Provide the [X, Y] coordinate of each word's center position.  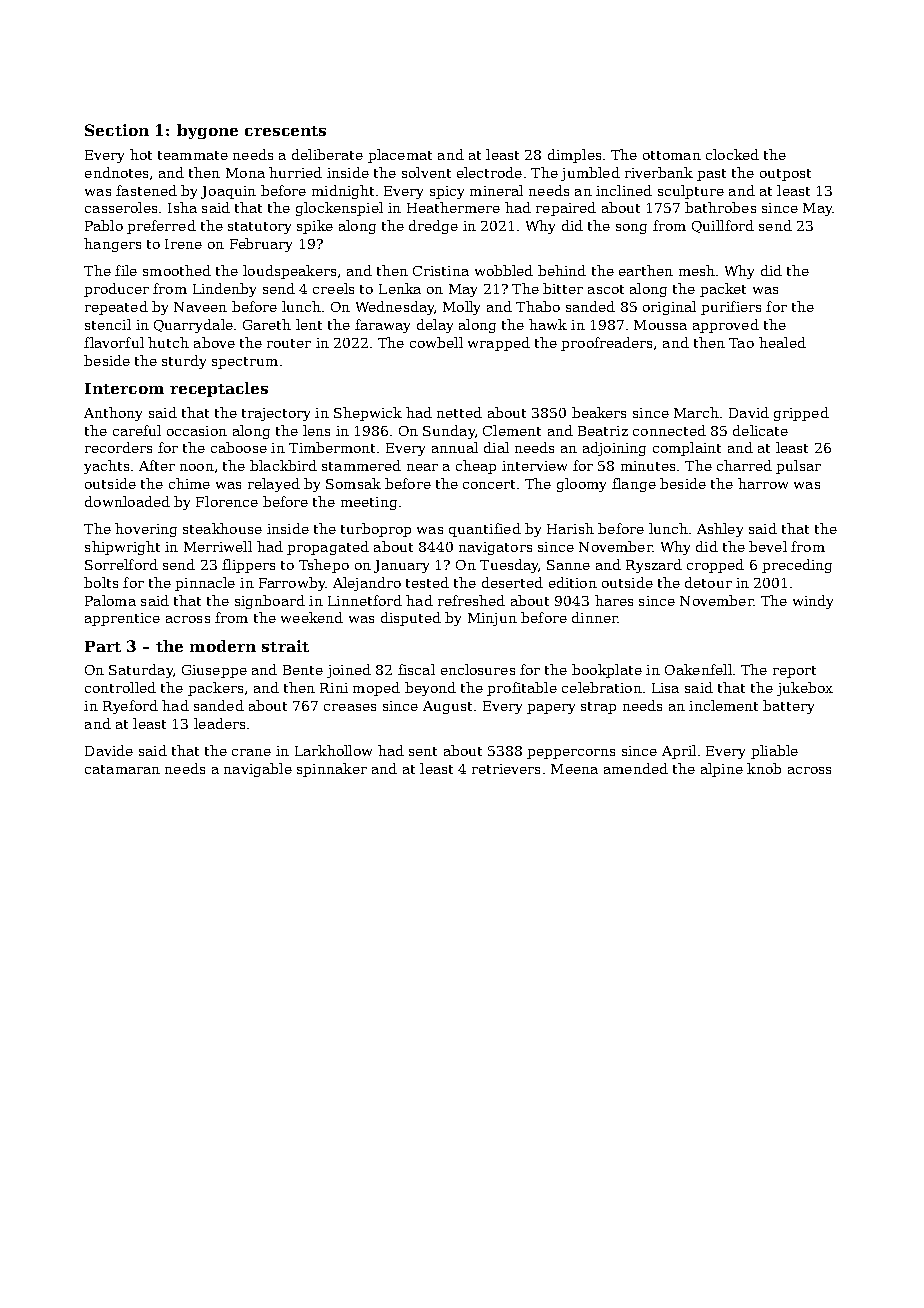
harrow [763, 483]
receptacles [219, 389]
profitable [522, 689]
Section [117, 130]
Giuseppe [214, 671]
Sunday [449, 432]
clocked [732, 154]
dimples [574, 156]
